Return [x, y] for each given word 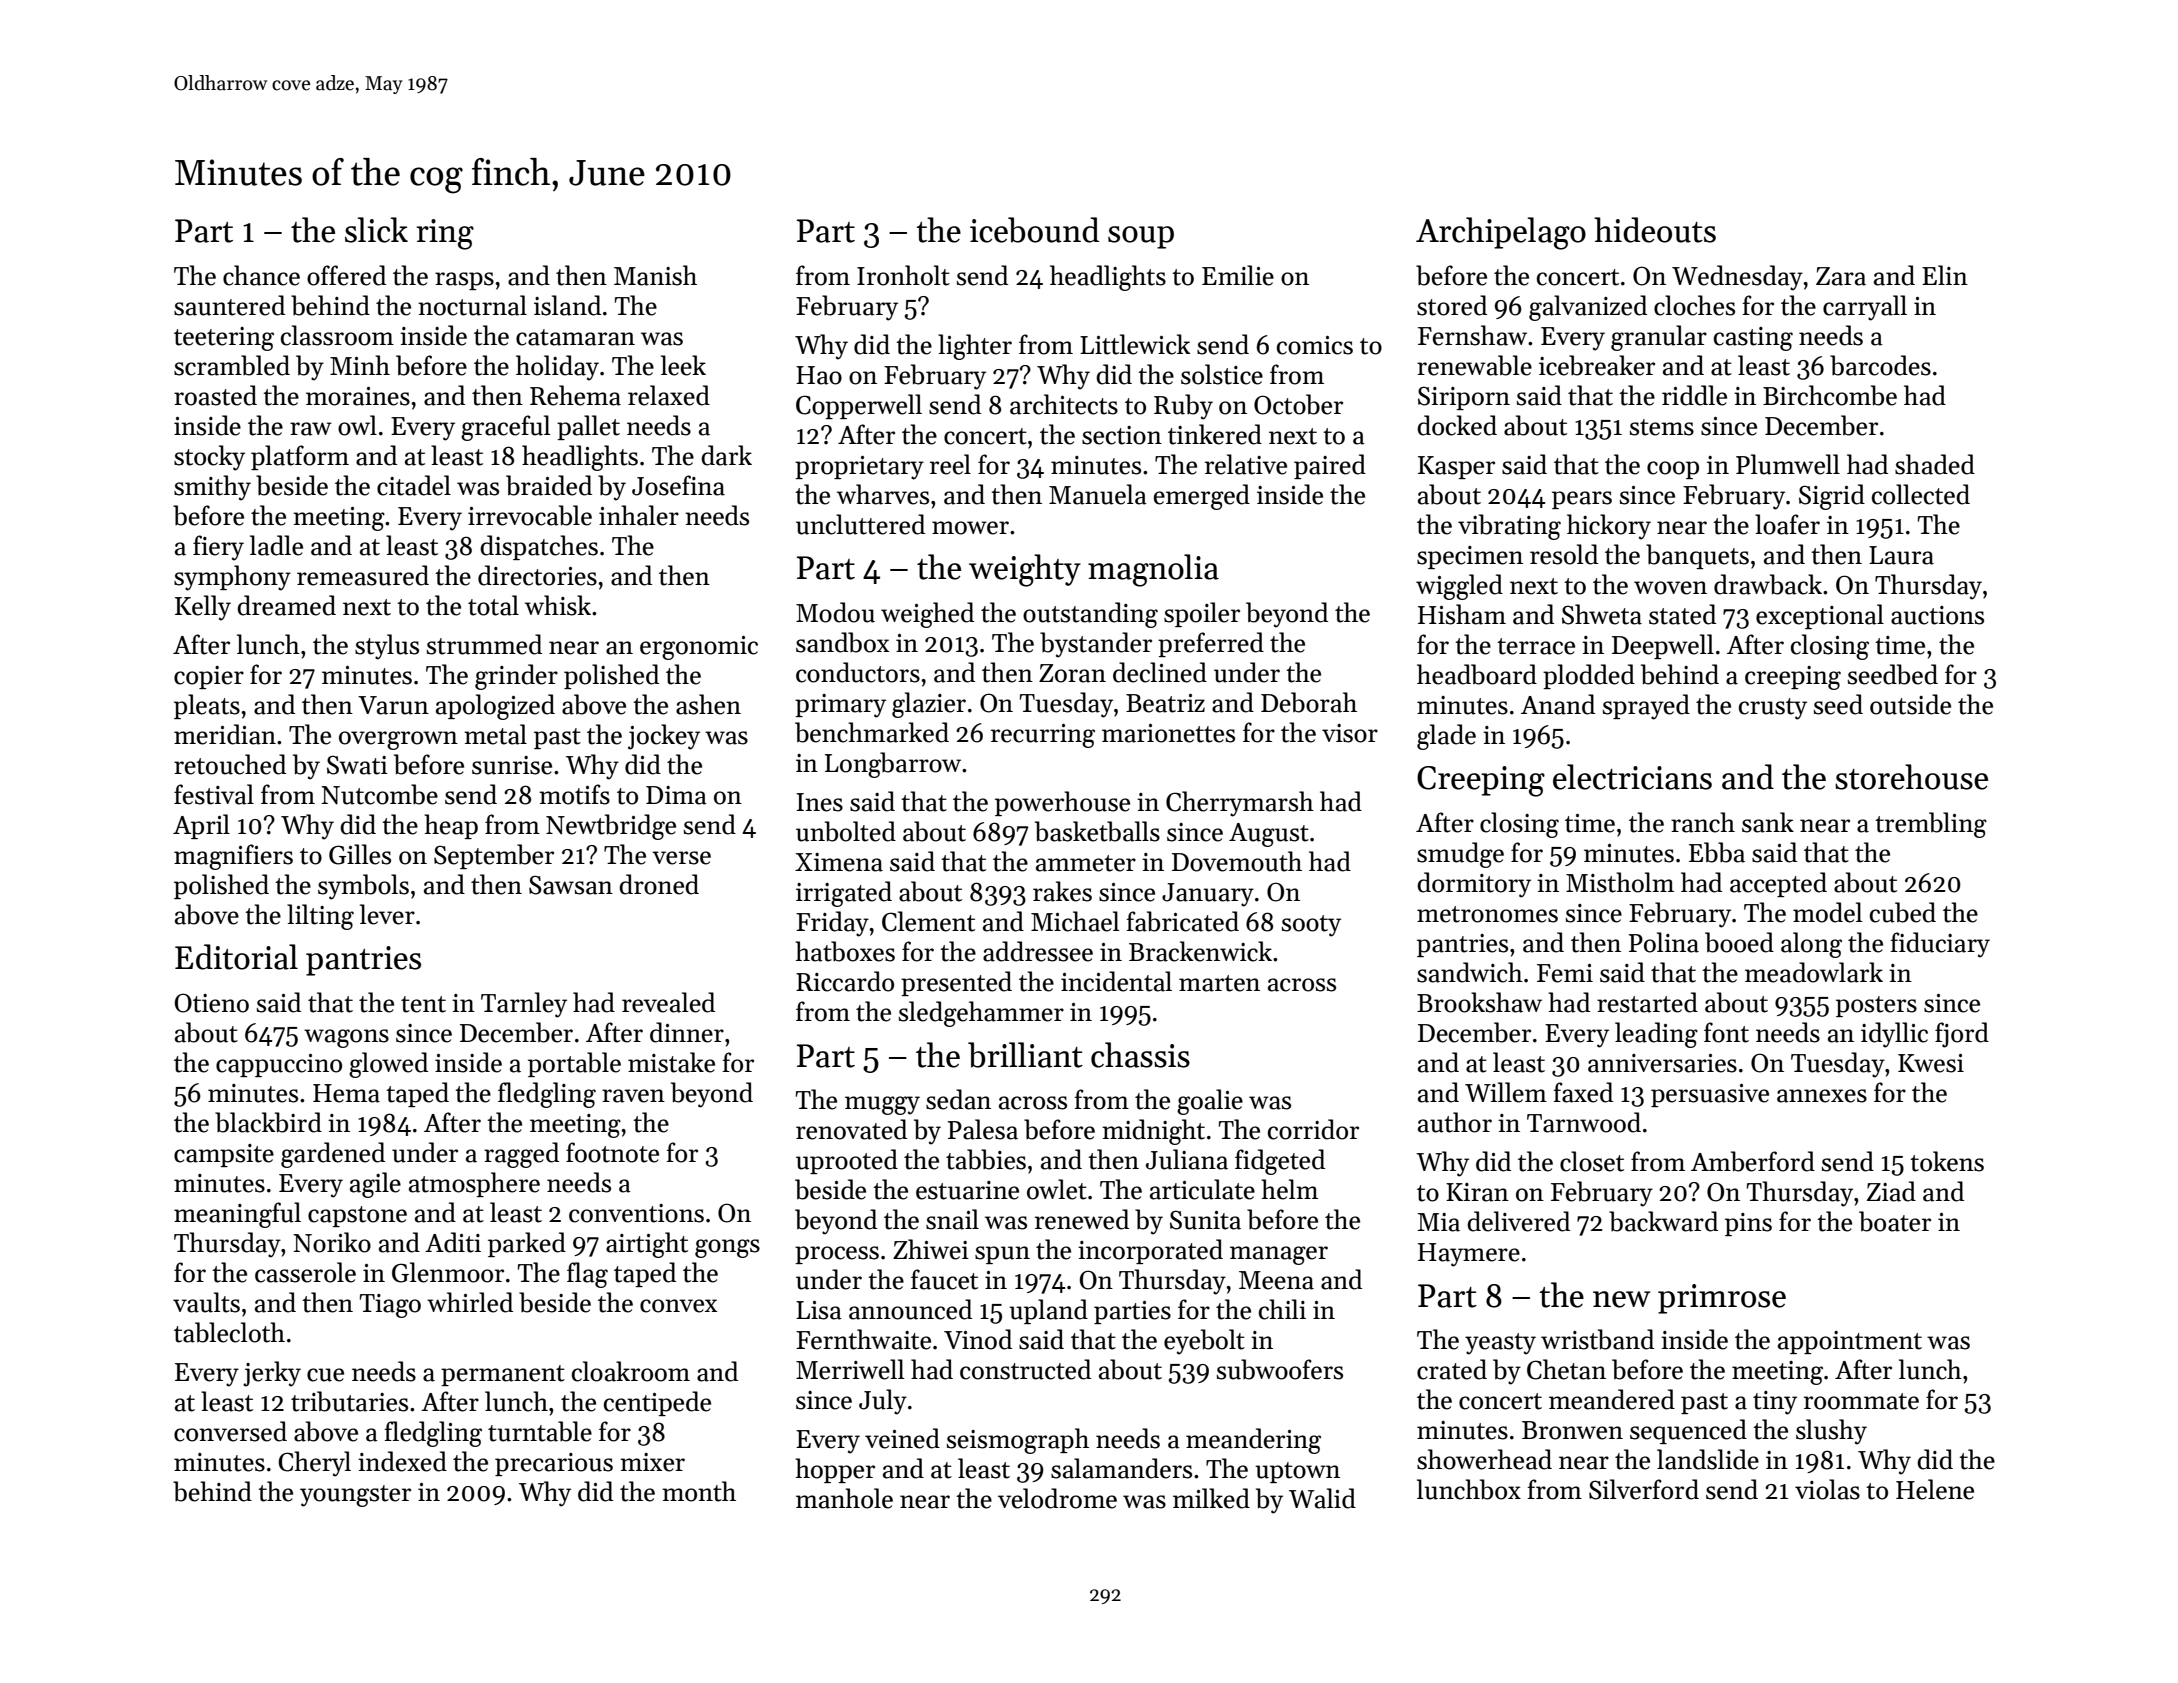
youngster [355, 1496]
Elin [1945, 275]
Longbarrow [893, 765]
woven [1670, 588]
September [494, 856]
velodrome [1057, 1498]
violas [1827, 1489]
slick [376, 230]
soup [1141, 237]
